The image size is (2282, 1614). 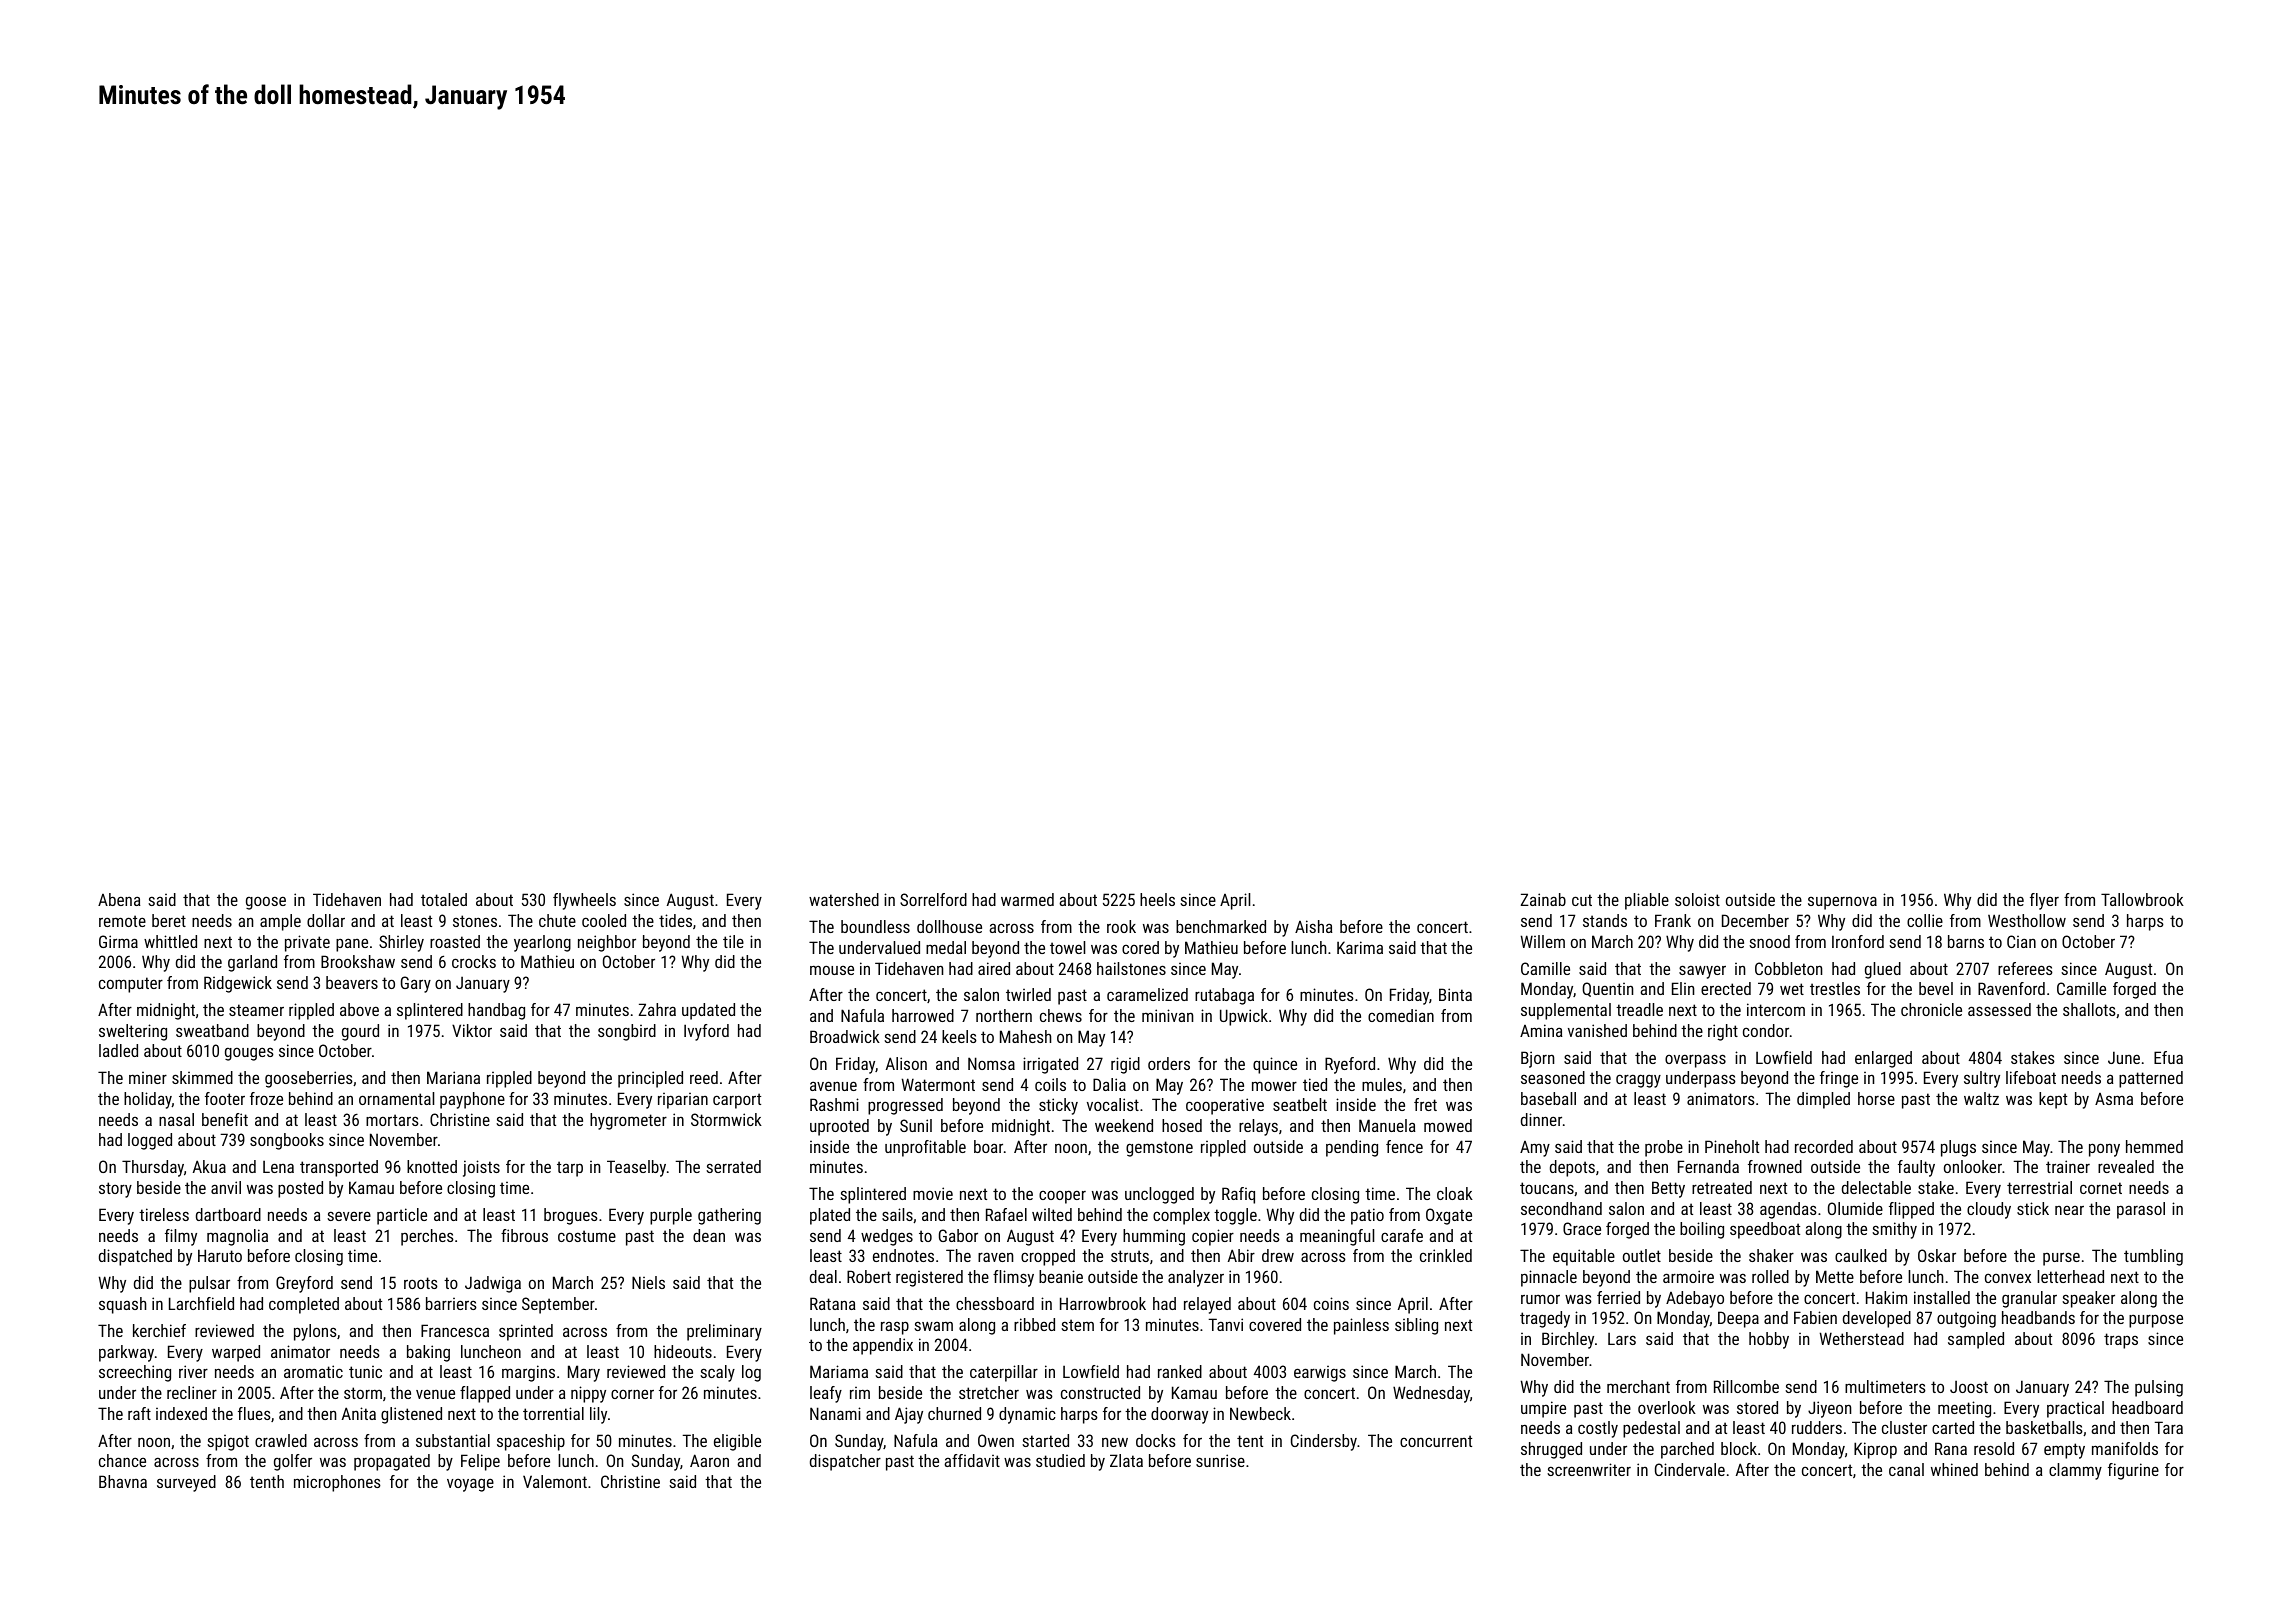 What do you see at coordinates (1207, 1305) in the screenshot?
I see `relayed` at bounding box center [1207, 1305].
